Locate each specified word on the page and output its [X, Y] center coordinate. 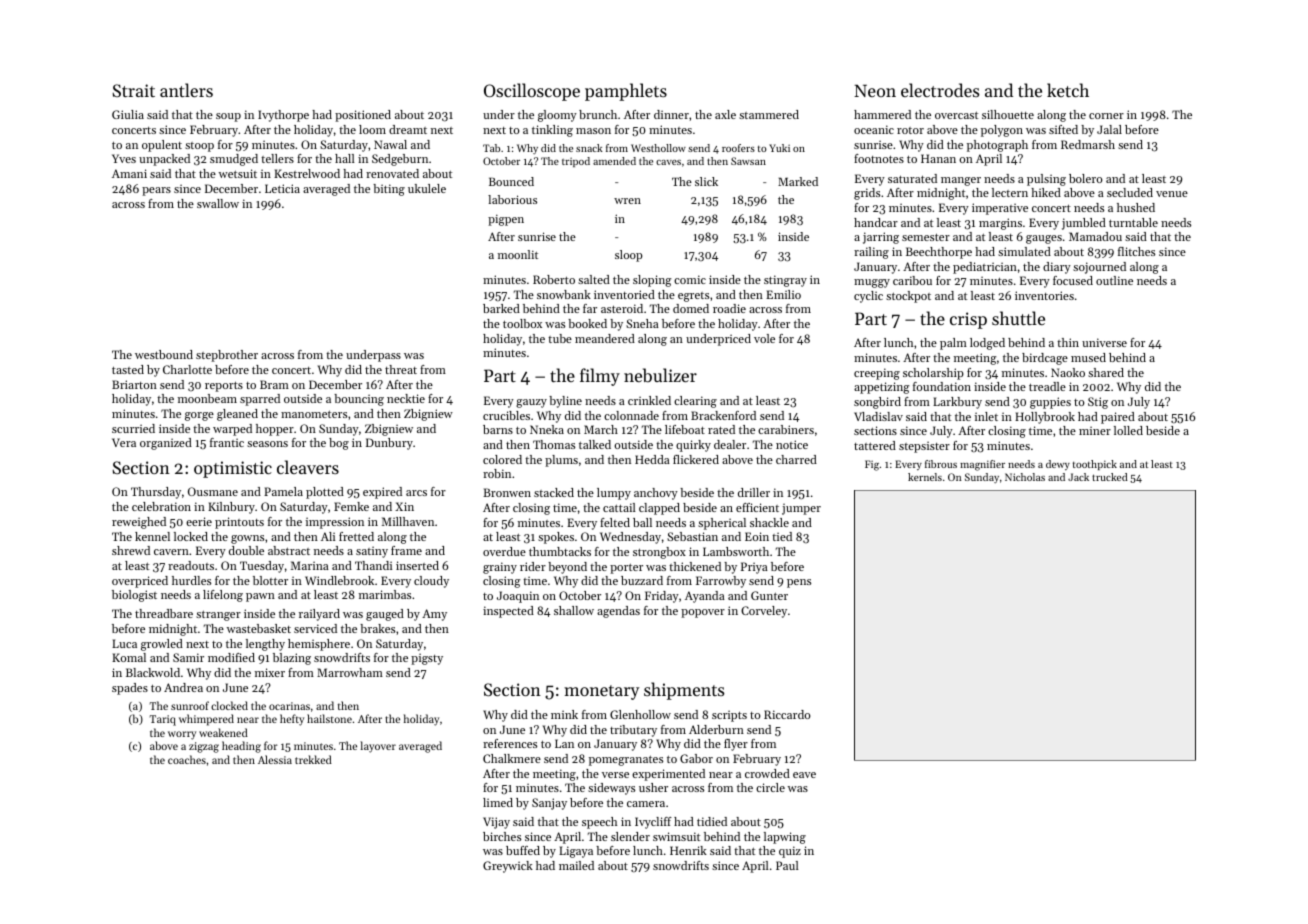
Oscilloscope [532, 92]
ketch [1068, 90]
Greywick [508, 867]
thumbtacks [560, 551]
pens [799, 583]
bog [339, 444]
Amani [129, 173]
